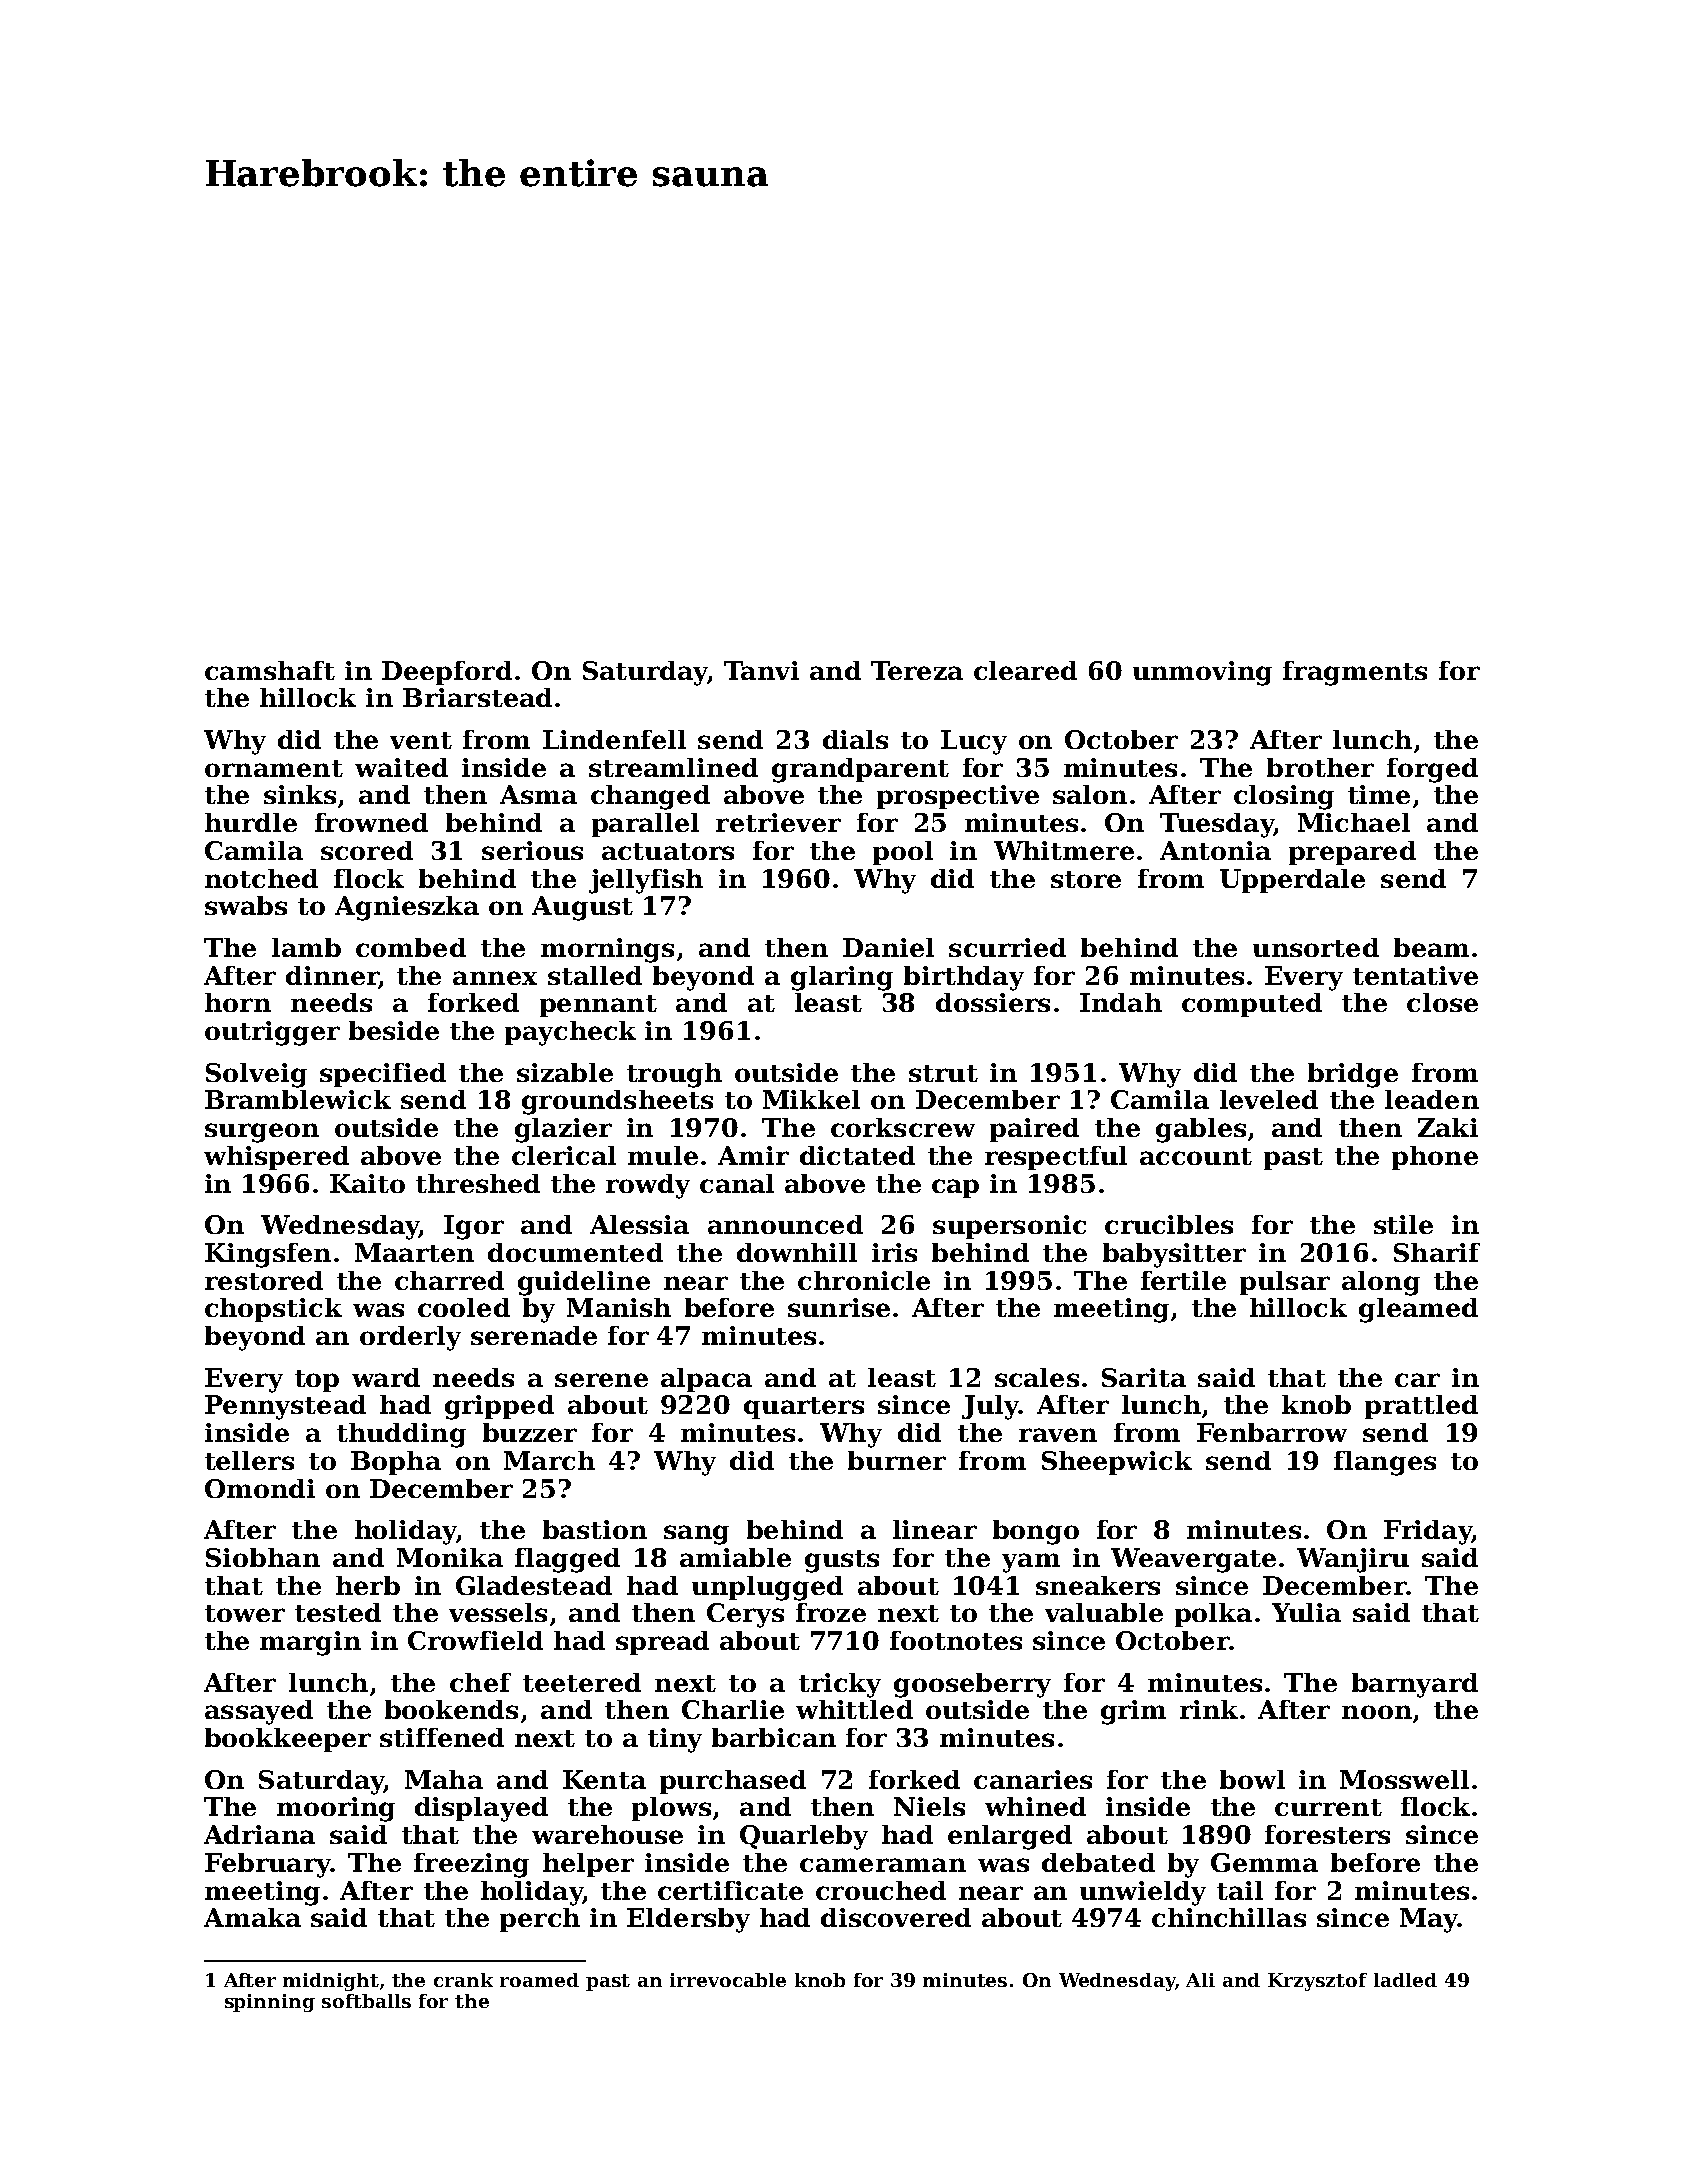 The width and height of the screenshot is (1683, 2178). Describe the element at coordinates (1418, 1310) in the screenshot. I see `gleamed` at that location.
